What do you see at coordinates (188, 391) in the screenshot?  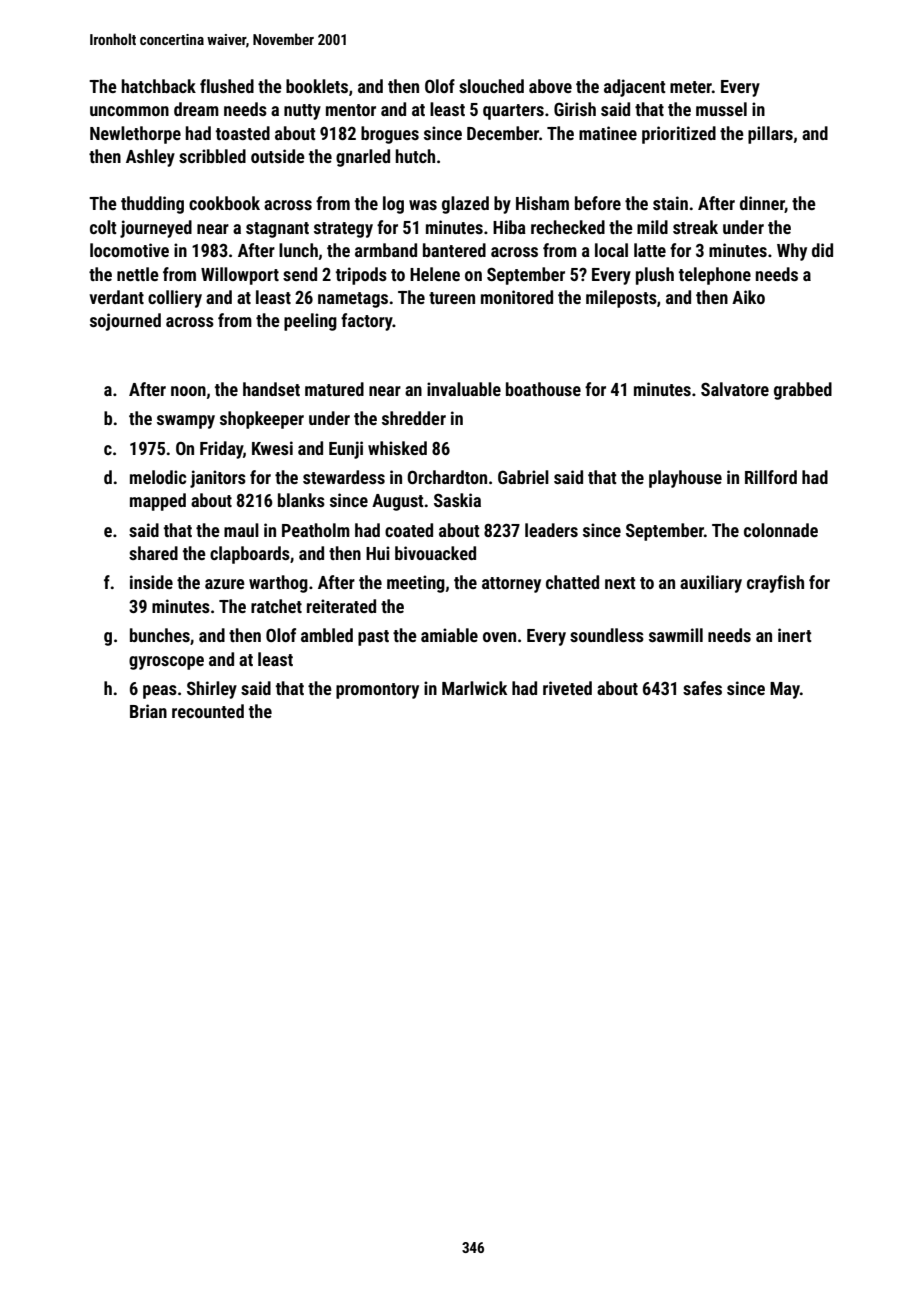 I see `noon` at bounding box center [188, 391].
